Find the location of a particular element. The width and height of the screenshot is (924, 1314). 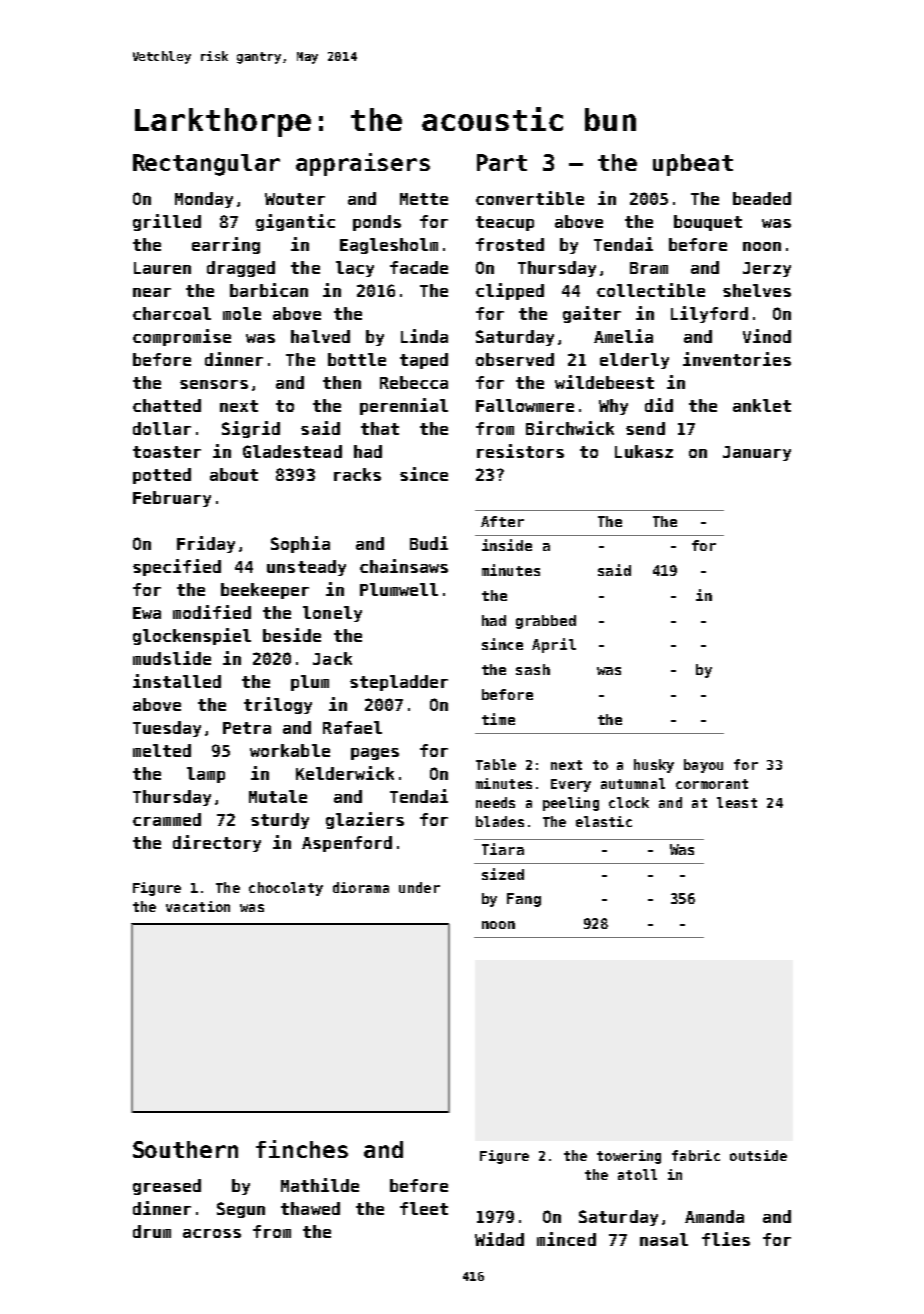

near is located at coordinates (152, 292).
